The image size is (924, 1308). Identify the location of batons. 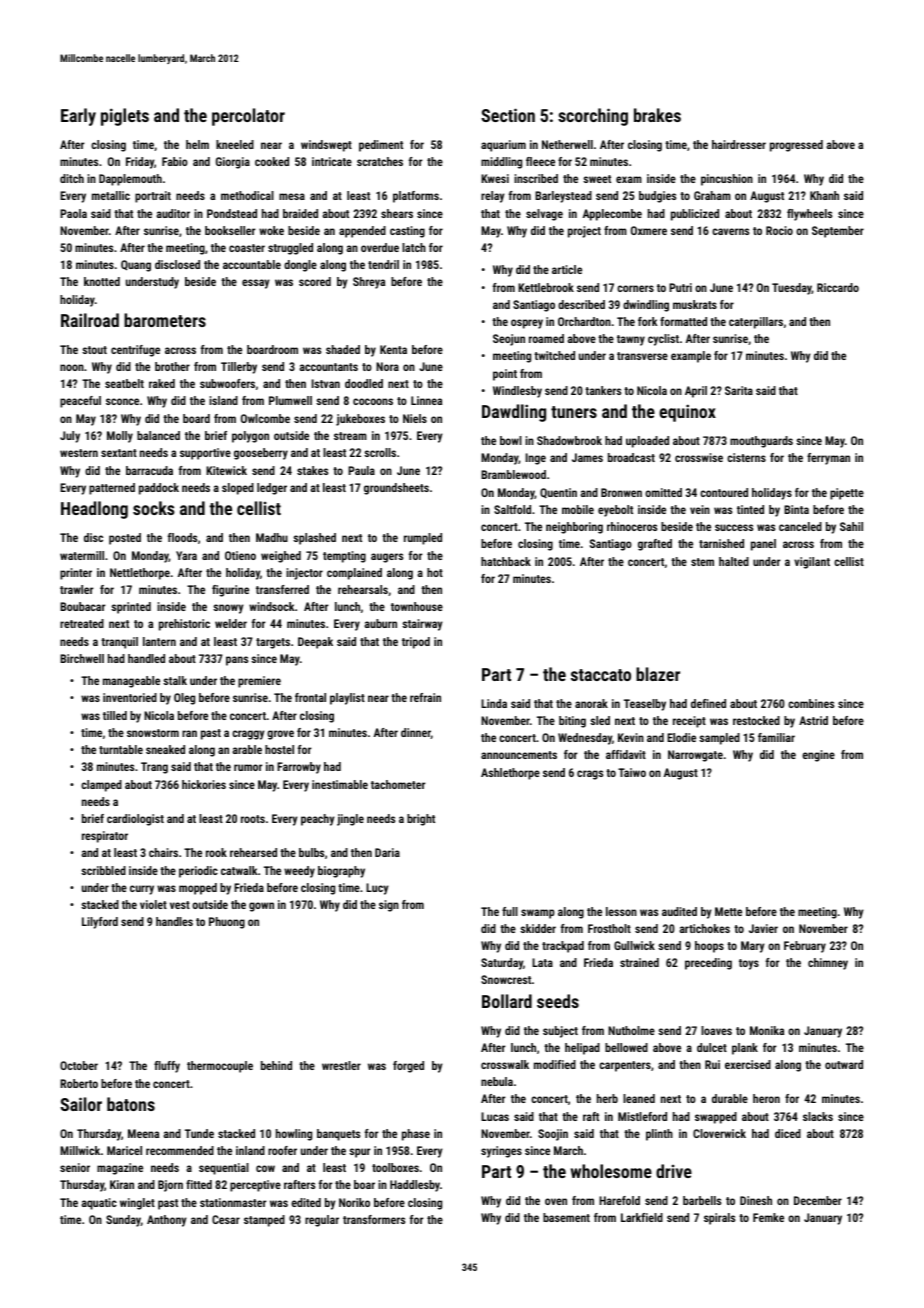
(131, 1104).
